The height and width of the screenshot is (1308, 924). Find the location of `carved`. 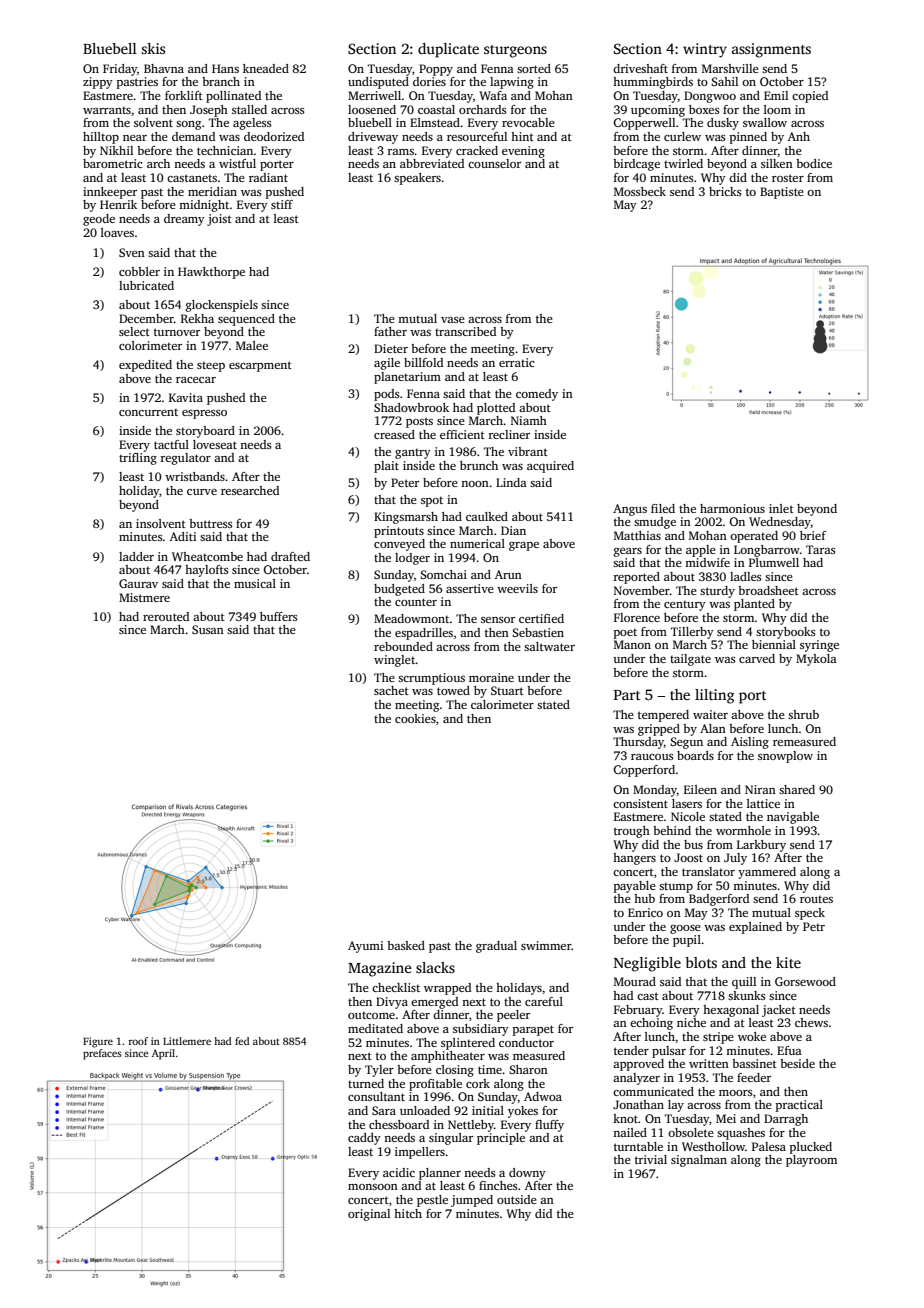

carved is located at coordinates (757, 658).
